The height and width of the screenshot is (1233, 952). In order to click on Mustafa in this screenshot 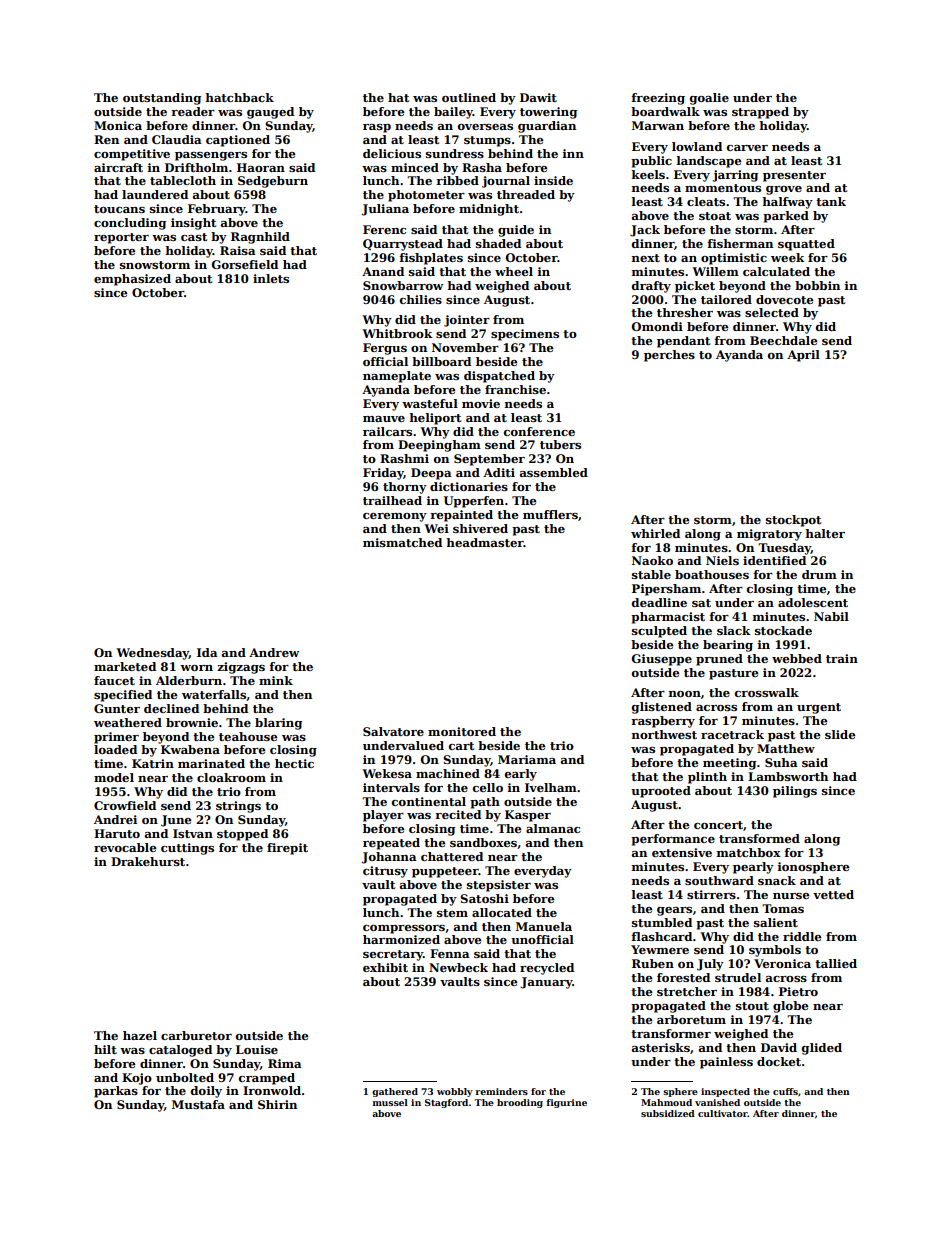, I will do `click(198, 1104)`.
